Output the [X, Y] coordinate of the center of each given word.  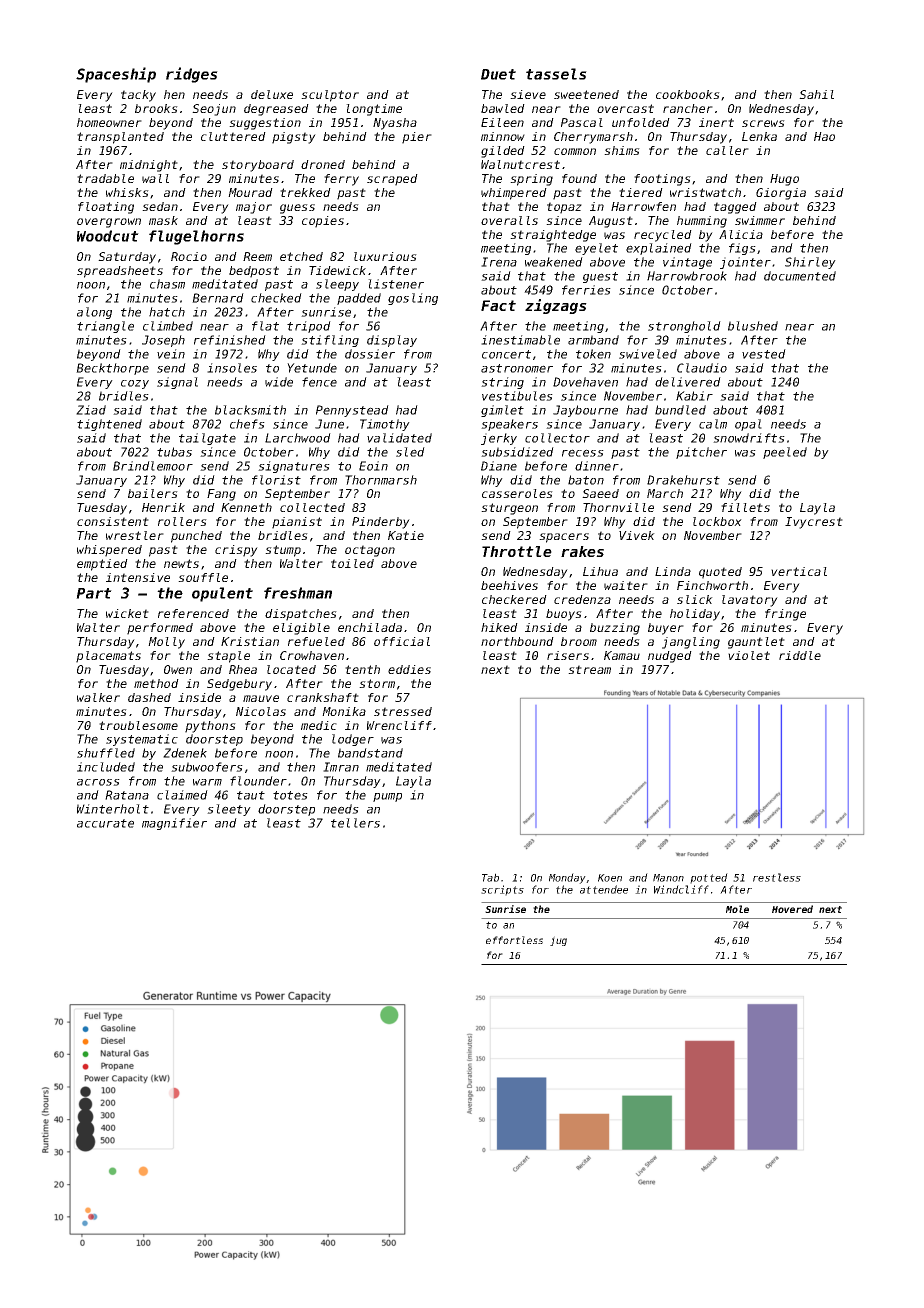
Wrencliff [399, 725]
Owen [178, 669]
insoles [232, 368]
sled [410, 452]
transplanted [120, 138]
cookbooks [688, 94]
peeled [785, 453]
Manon [668, 878]
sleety [229, 810]
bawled [503, 108]
